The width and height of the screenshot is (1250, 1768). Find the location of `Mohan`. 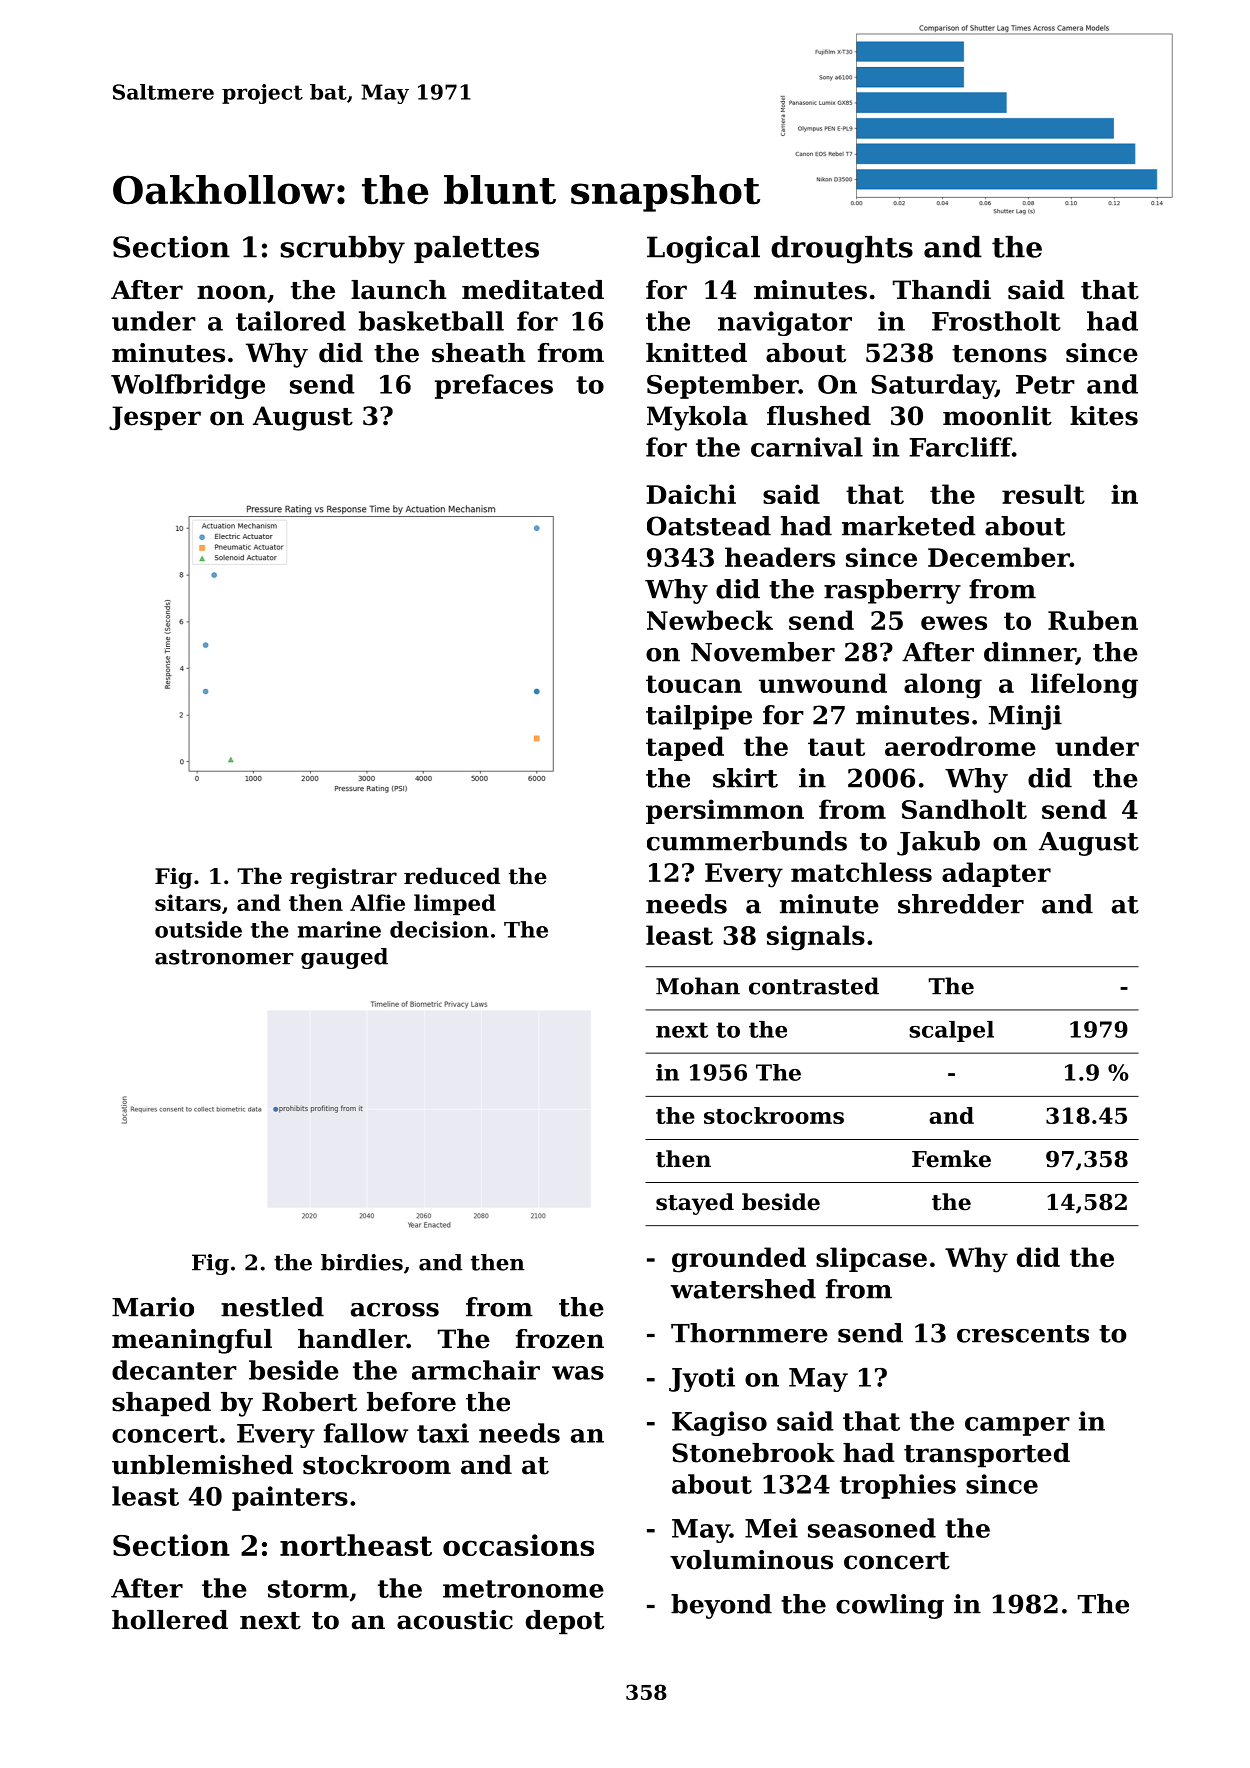

Mohan is located at coordinates (698, 986).
